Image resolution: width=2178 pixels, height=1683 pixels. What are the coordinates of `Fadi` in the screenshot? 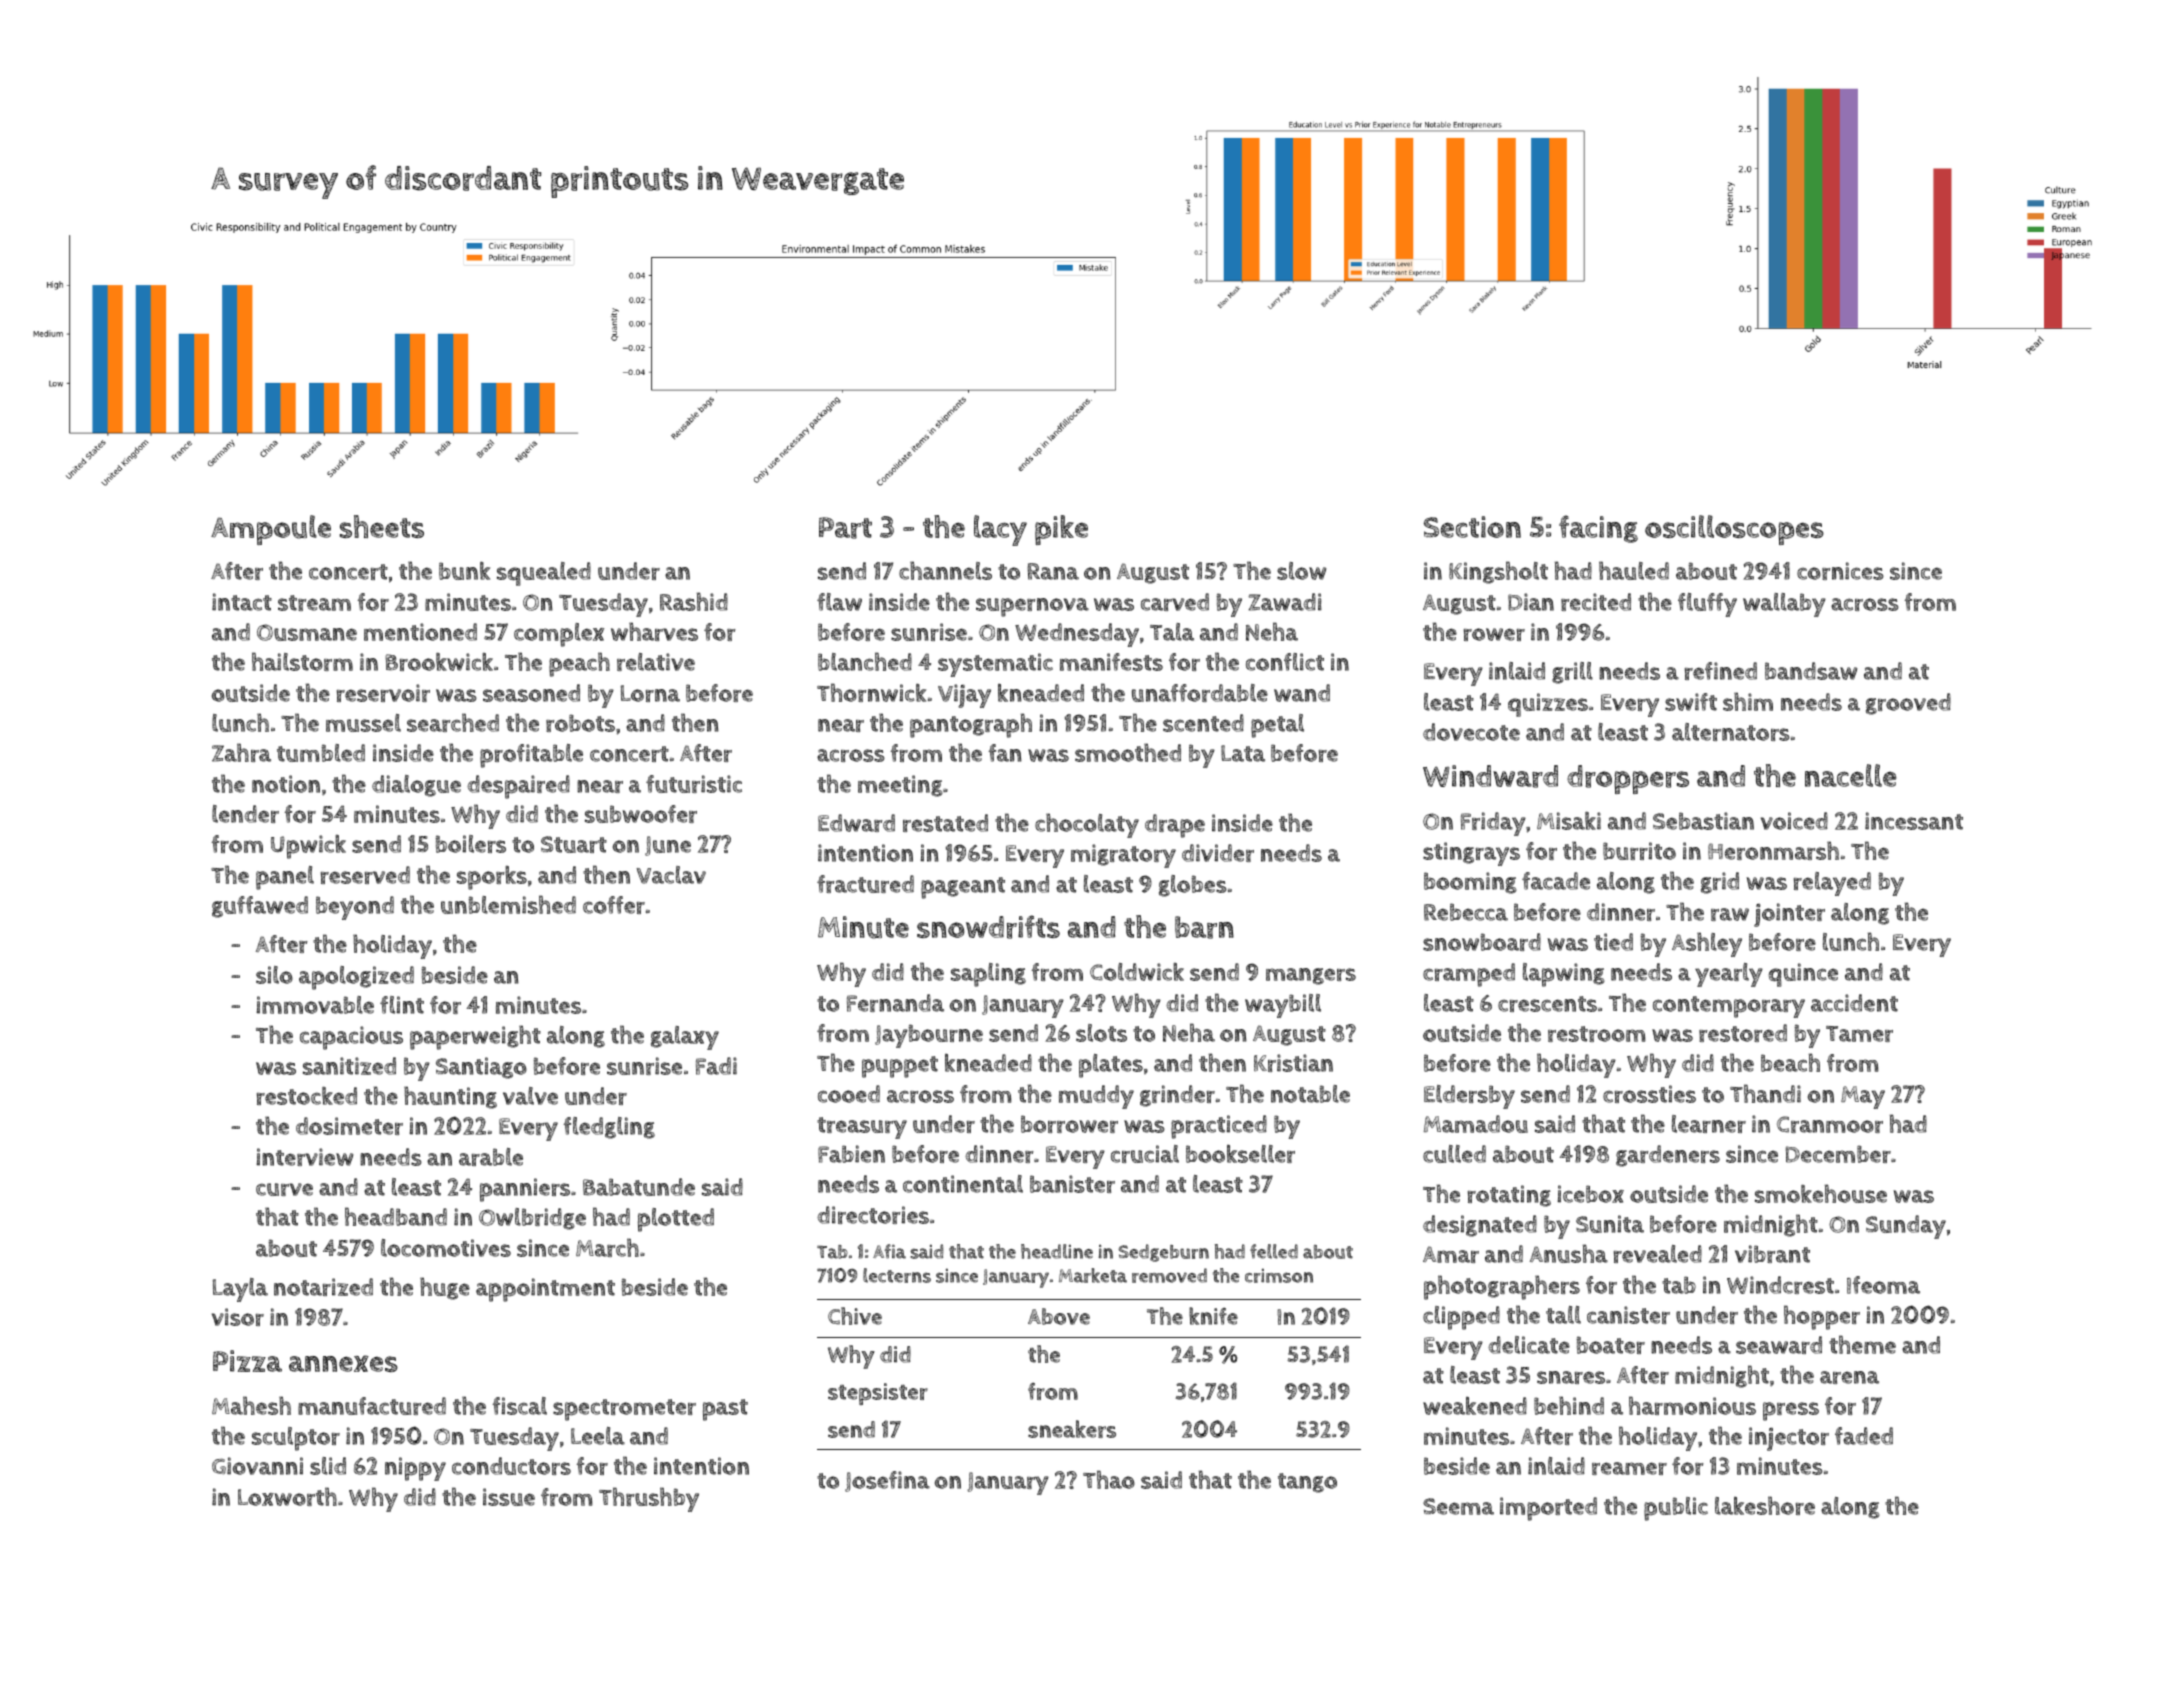 It's located at (716, 1066).
